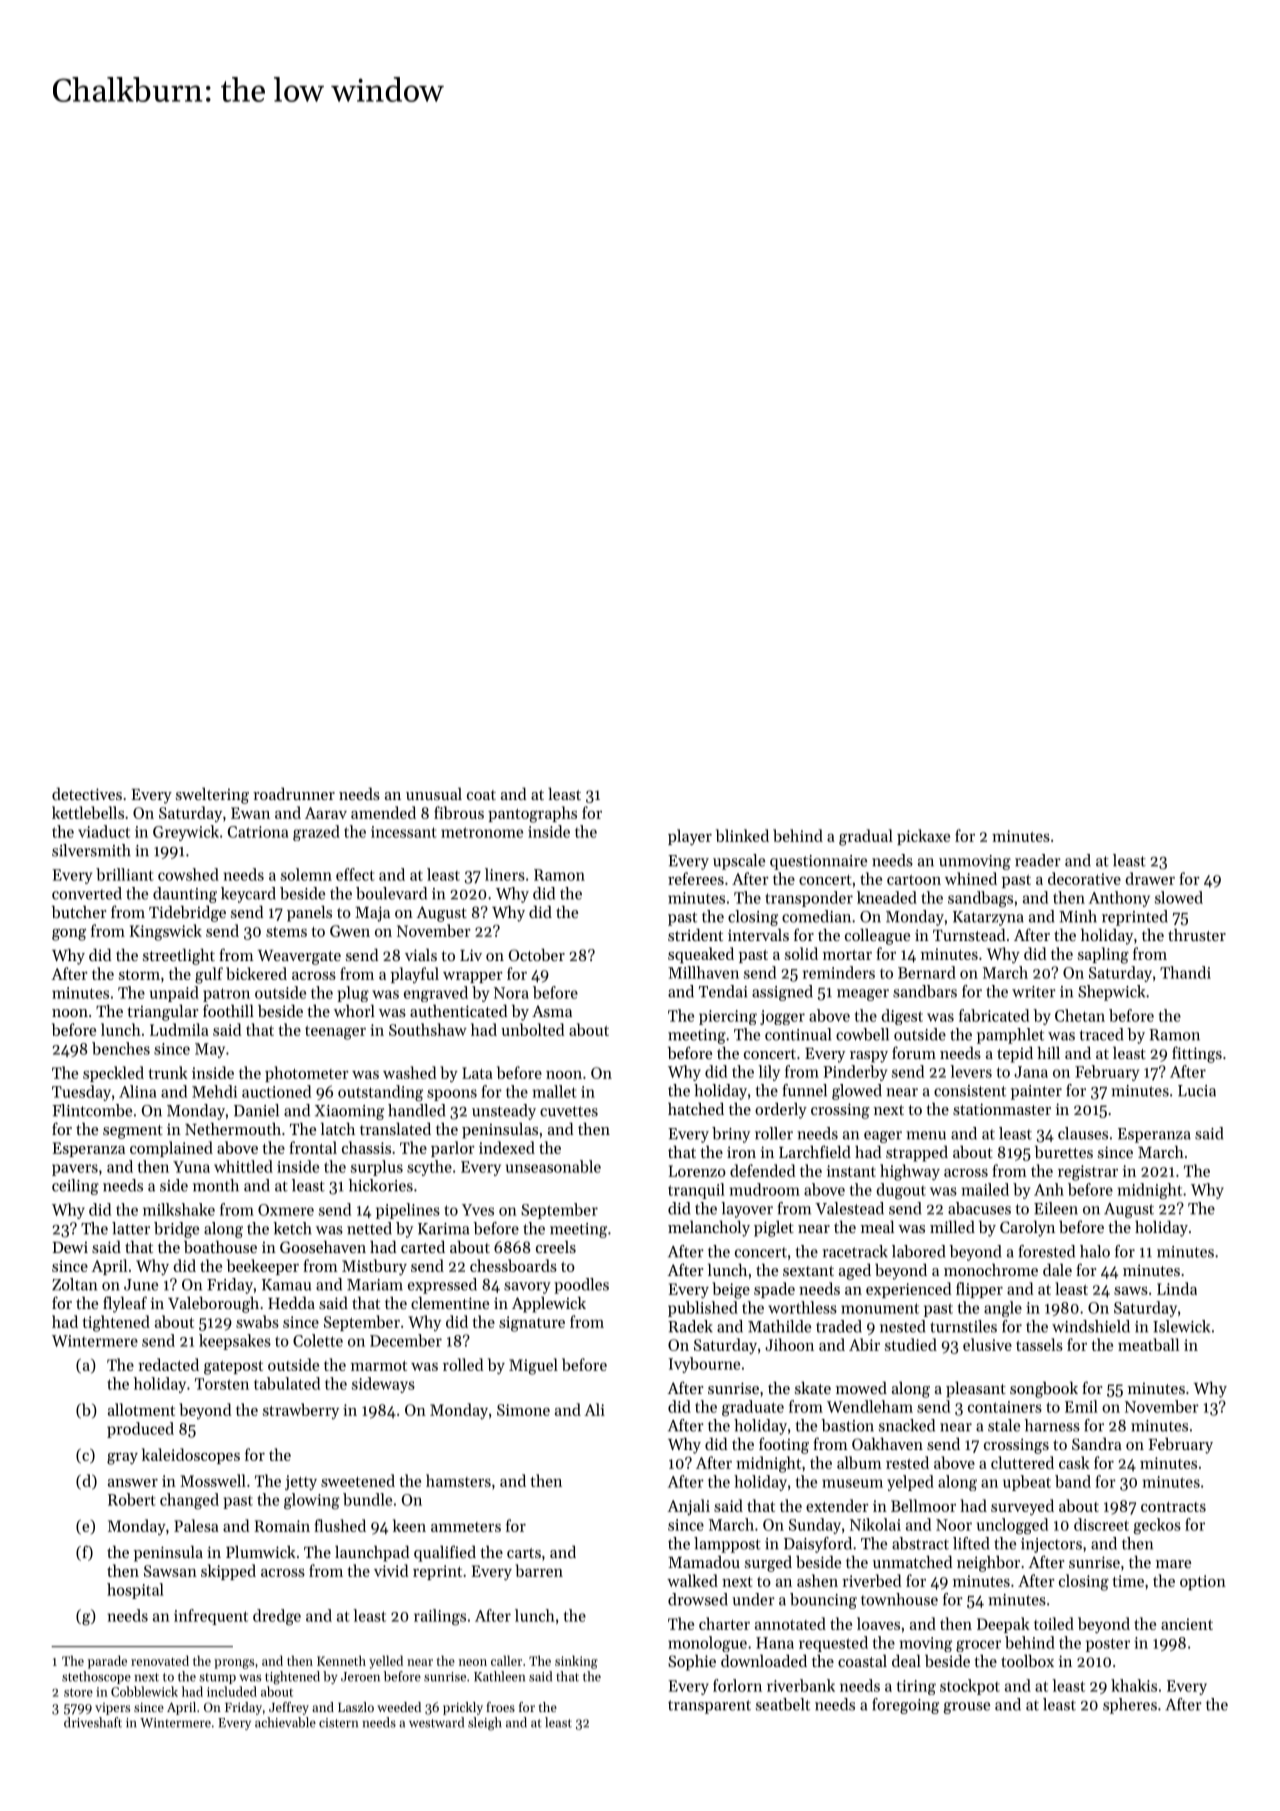 This screenshot has height=1811, width=1280. What do you see at coordinates (533, 1366) in the screenshot?
I see `Miguel` at bounding box center [533, 1366].
